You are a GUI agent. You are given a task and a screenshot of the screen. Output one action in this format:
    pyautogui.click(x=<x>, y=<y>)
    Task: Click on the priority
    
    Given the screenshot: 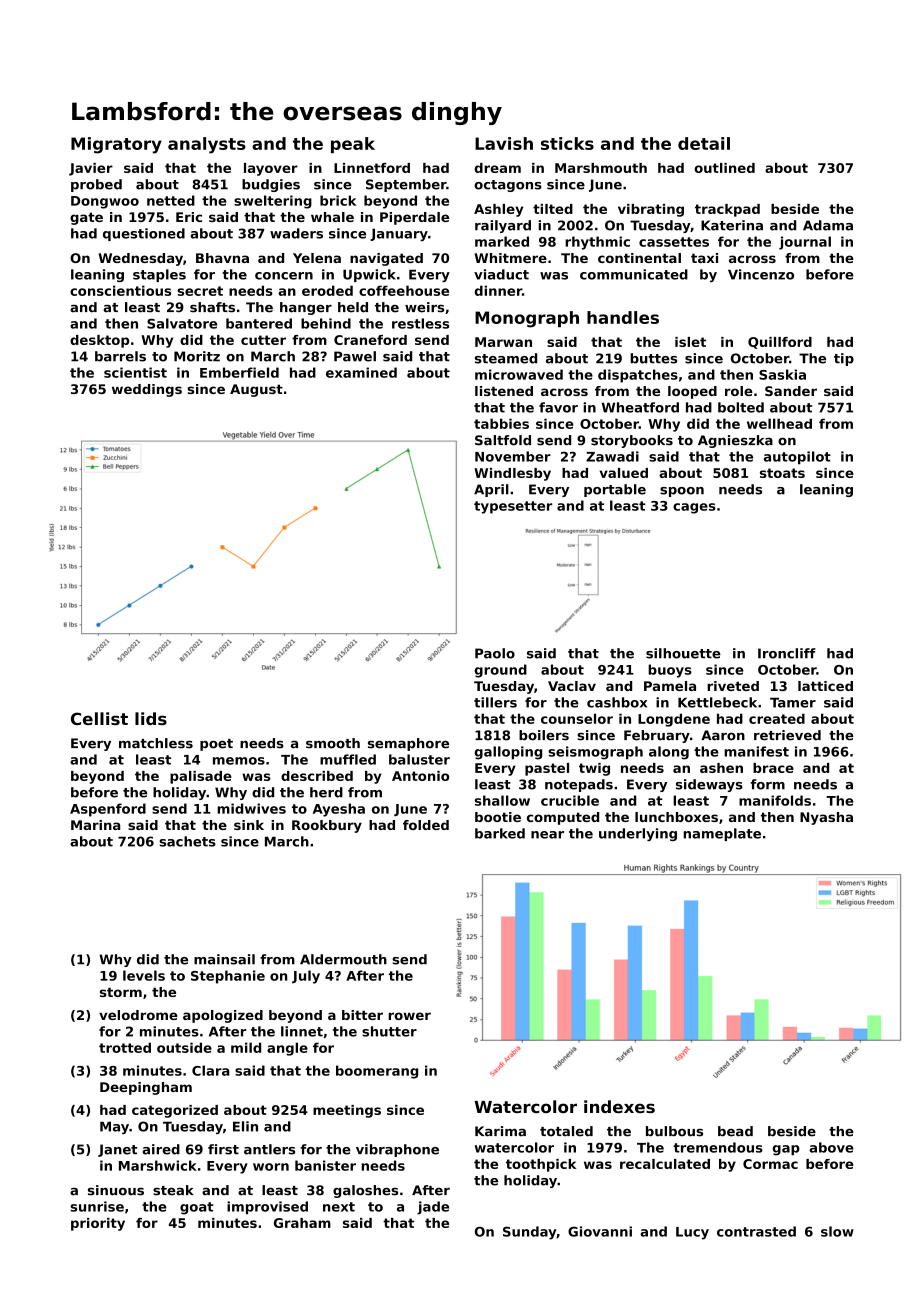 What is the action you would take?
    pyautogui.click(x=98, y=1224)
